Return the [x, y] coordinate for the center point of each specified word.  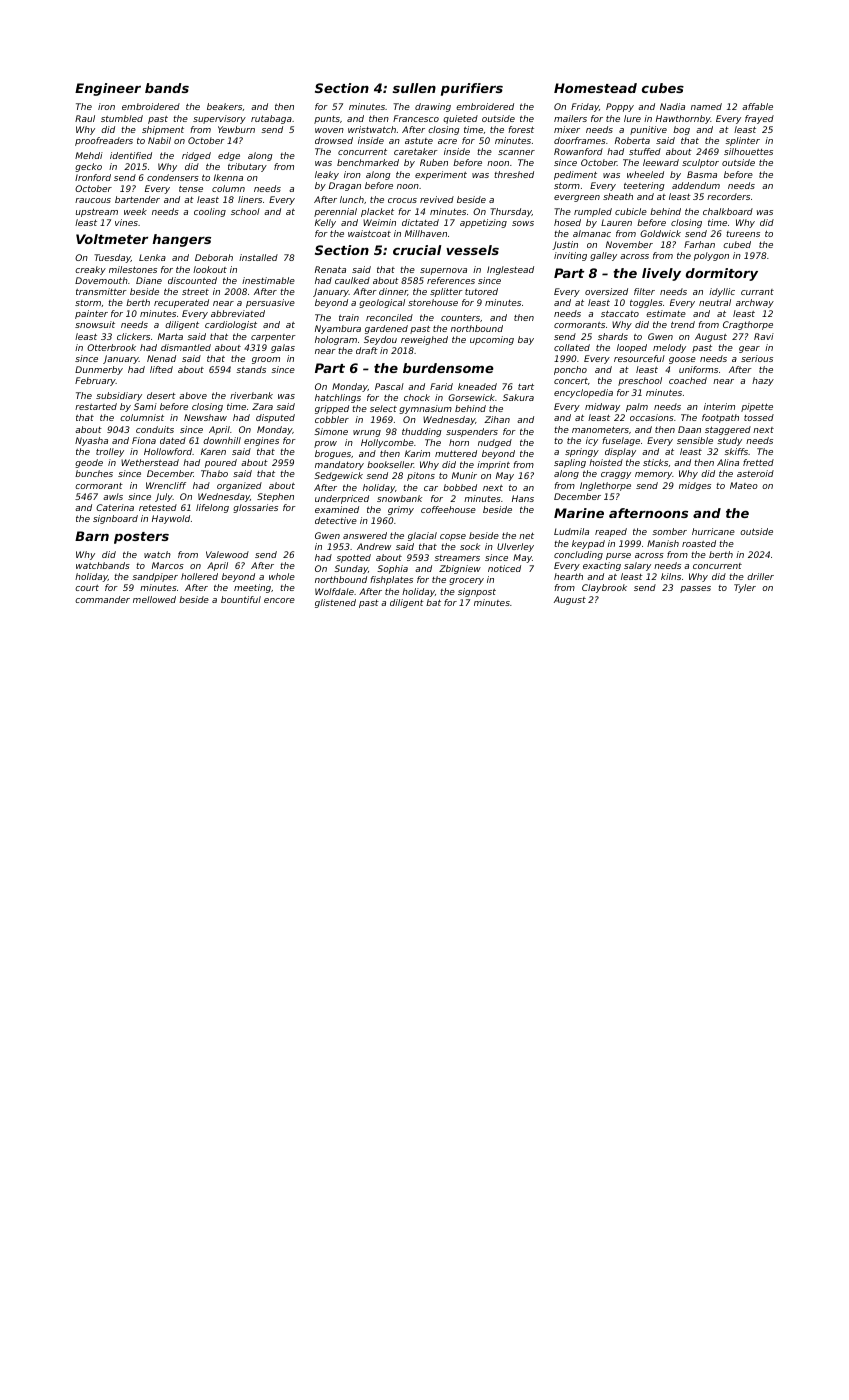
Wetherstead [150, 462]
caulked [352, 280]
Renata [330, 269]
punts [327, 120]
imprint [493, 465]
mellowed [154, 599]
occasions [652, 417]
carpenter [273, 338]
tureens [743, 234]
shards [613, 336]
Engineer [108, 89]
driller [760, 576]
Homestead [595, 88]
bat [433, 602]
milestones [133, 269]
